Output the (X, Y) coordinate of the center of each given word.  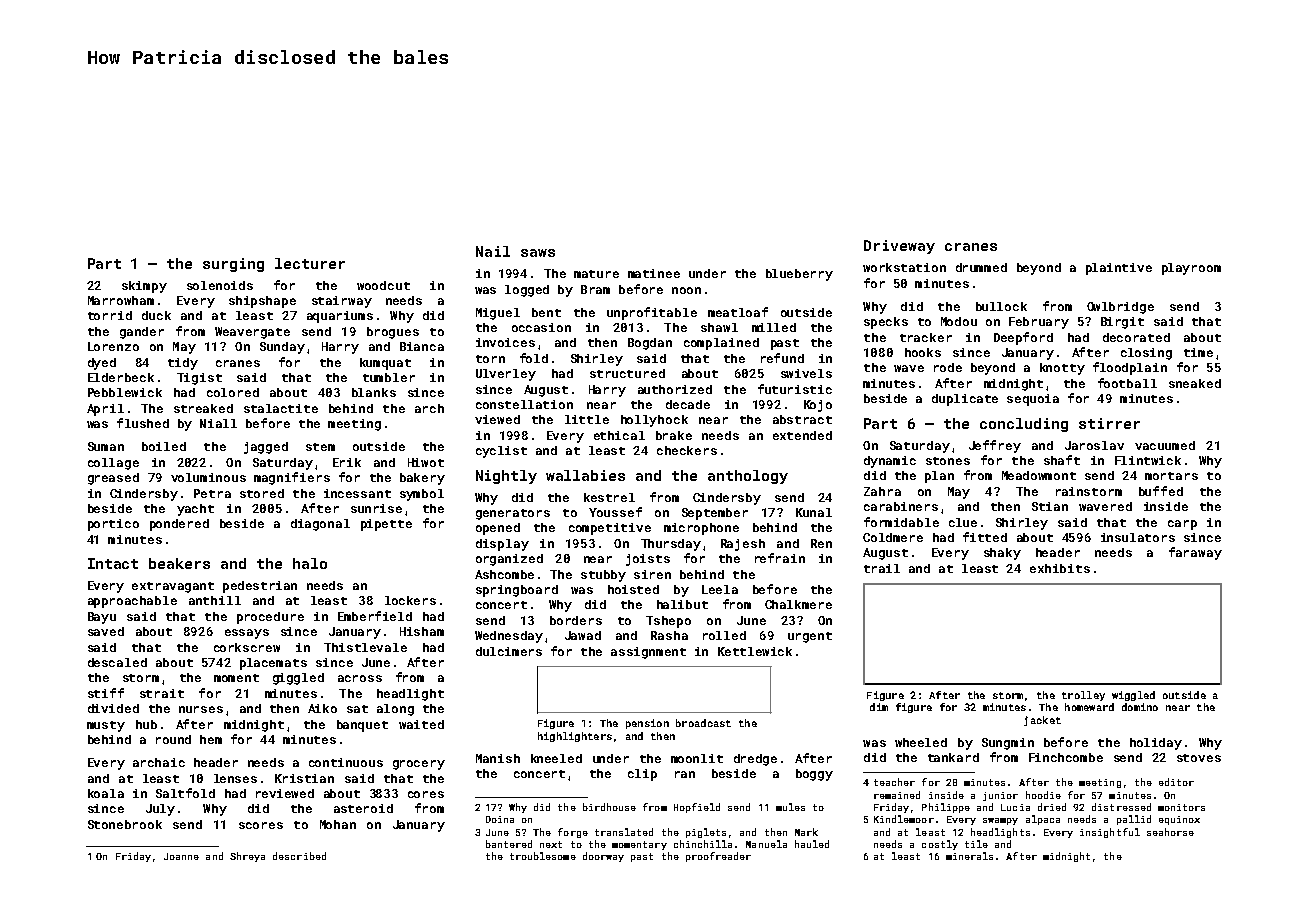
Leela (720, 589)
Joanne (181, 856)
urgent (810, 637)
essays (247, 634)
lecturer (310, 263)
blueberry (799, 275)
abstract (802, 419)
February (1039, 323)
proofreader (718, 857)
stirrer (1109, 423)
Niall (218, 423)
